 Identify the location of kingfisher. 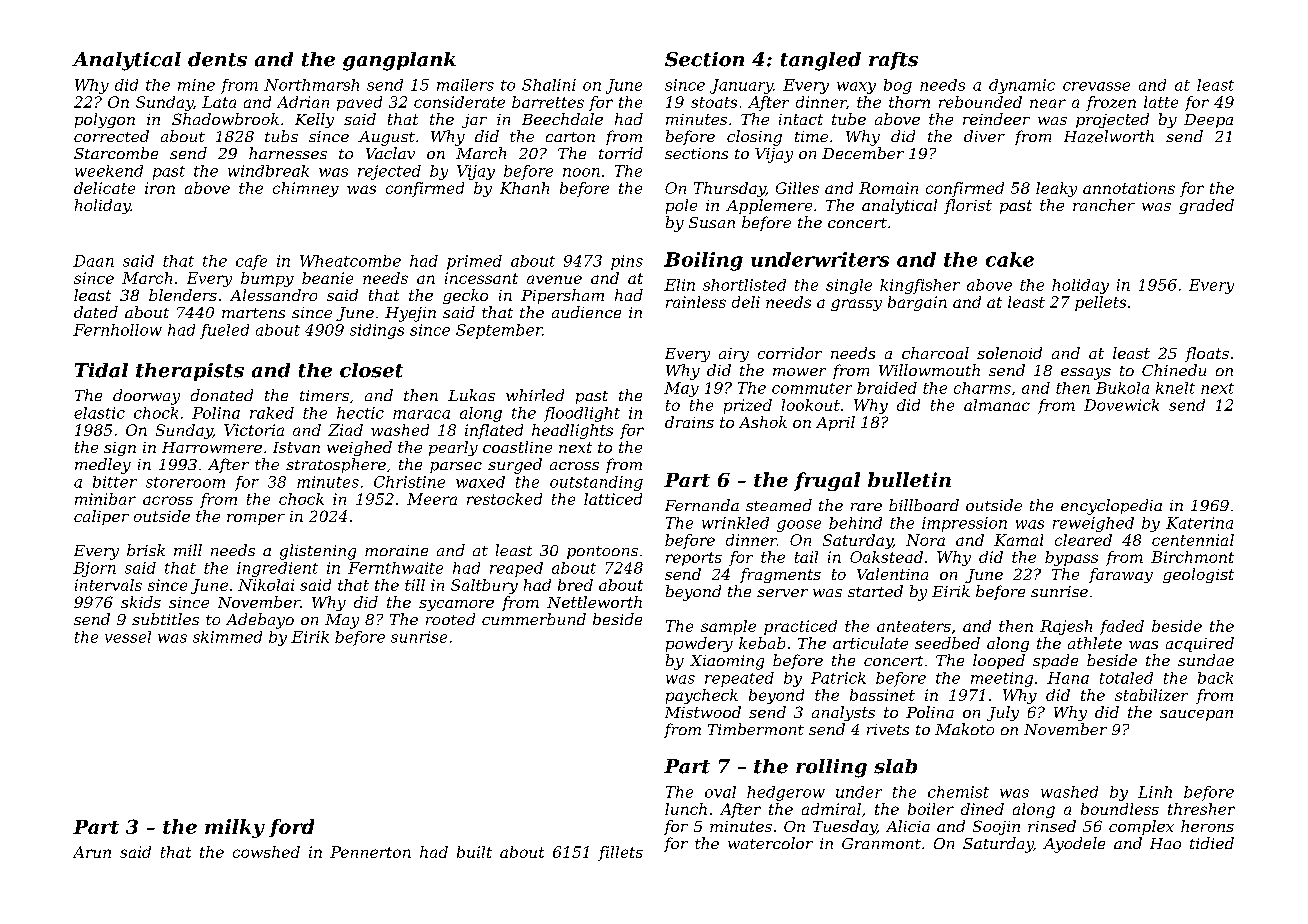
(920, 286).
